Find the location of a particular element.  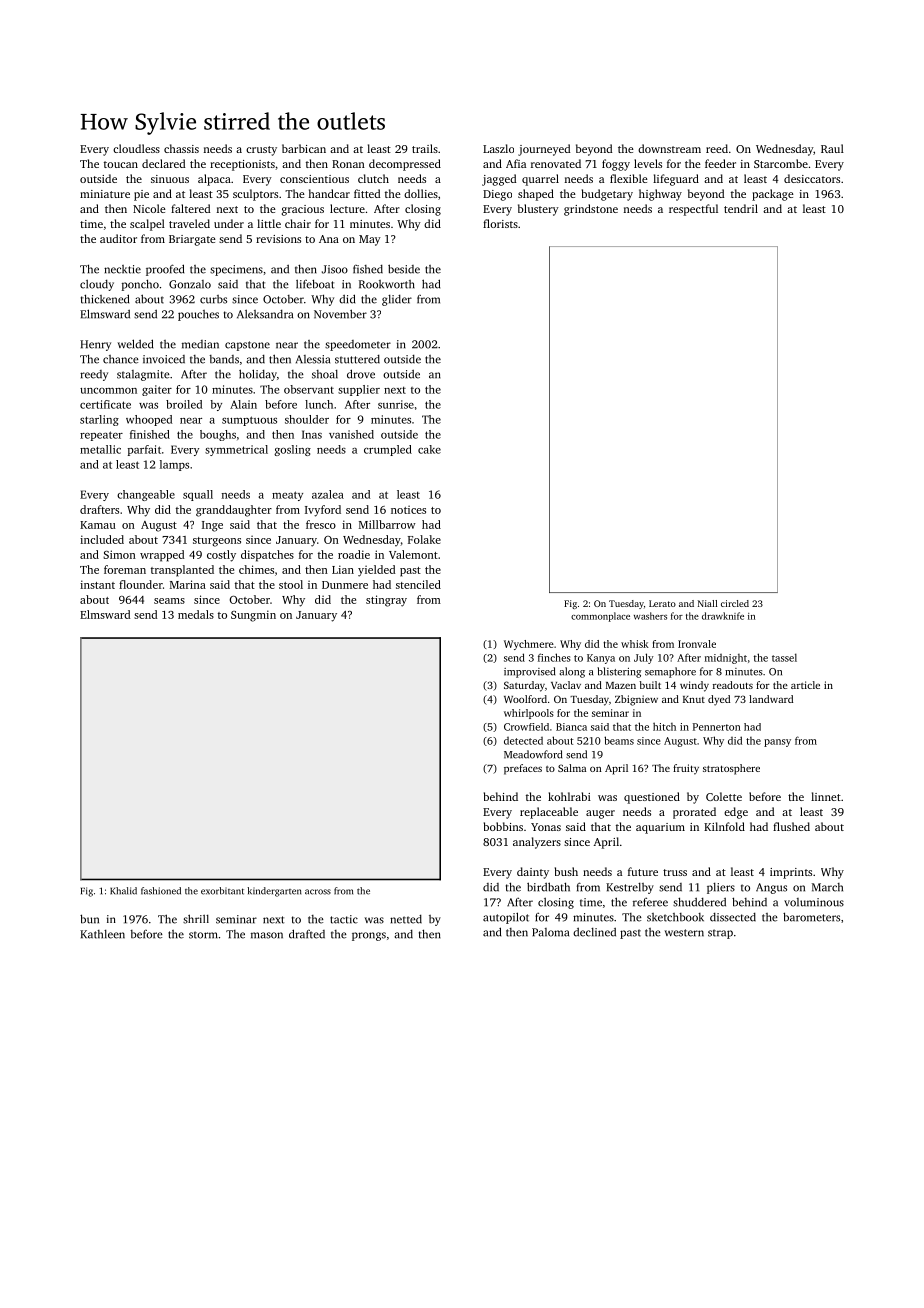

Kathleen is located at coordinates (102, 934).
